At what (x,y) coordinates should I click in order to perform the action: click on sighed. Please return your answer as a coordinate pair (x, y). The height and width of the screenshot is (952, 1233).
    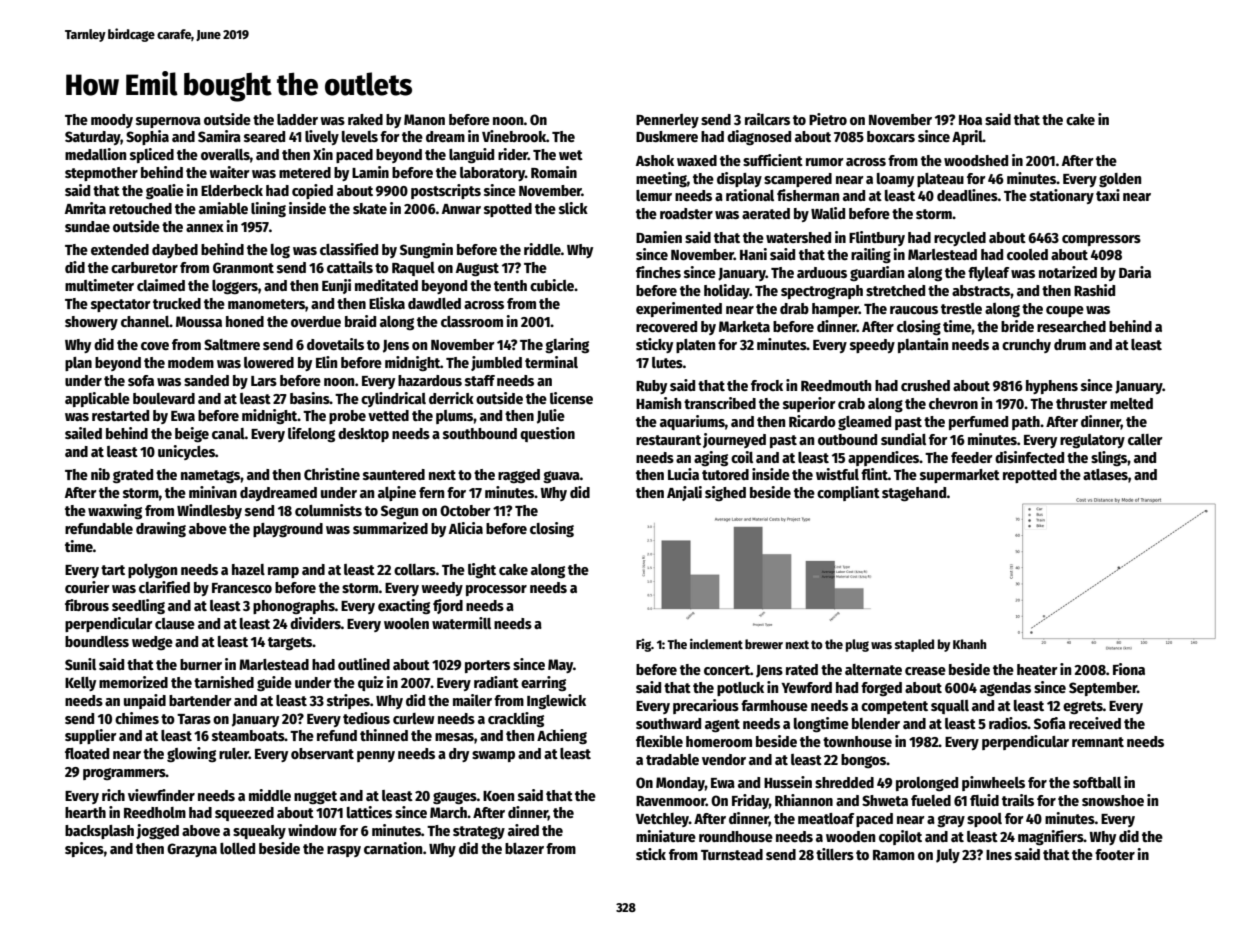
    Looking at the image, I should click on (725, 493).
